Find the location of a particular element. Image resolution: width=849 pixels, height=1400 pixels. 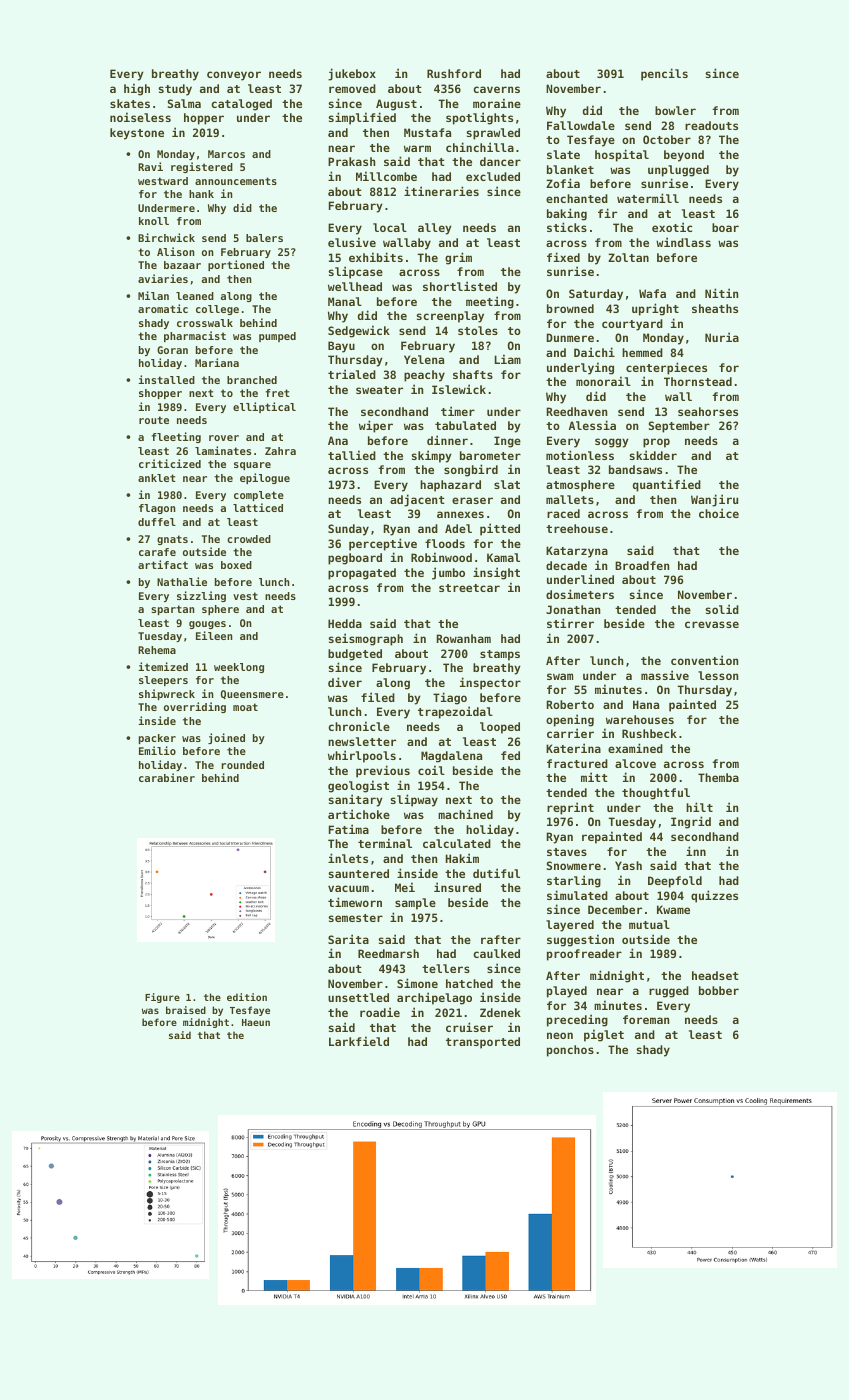

Figure is located at coordinates (162, 998).
